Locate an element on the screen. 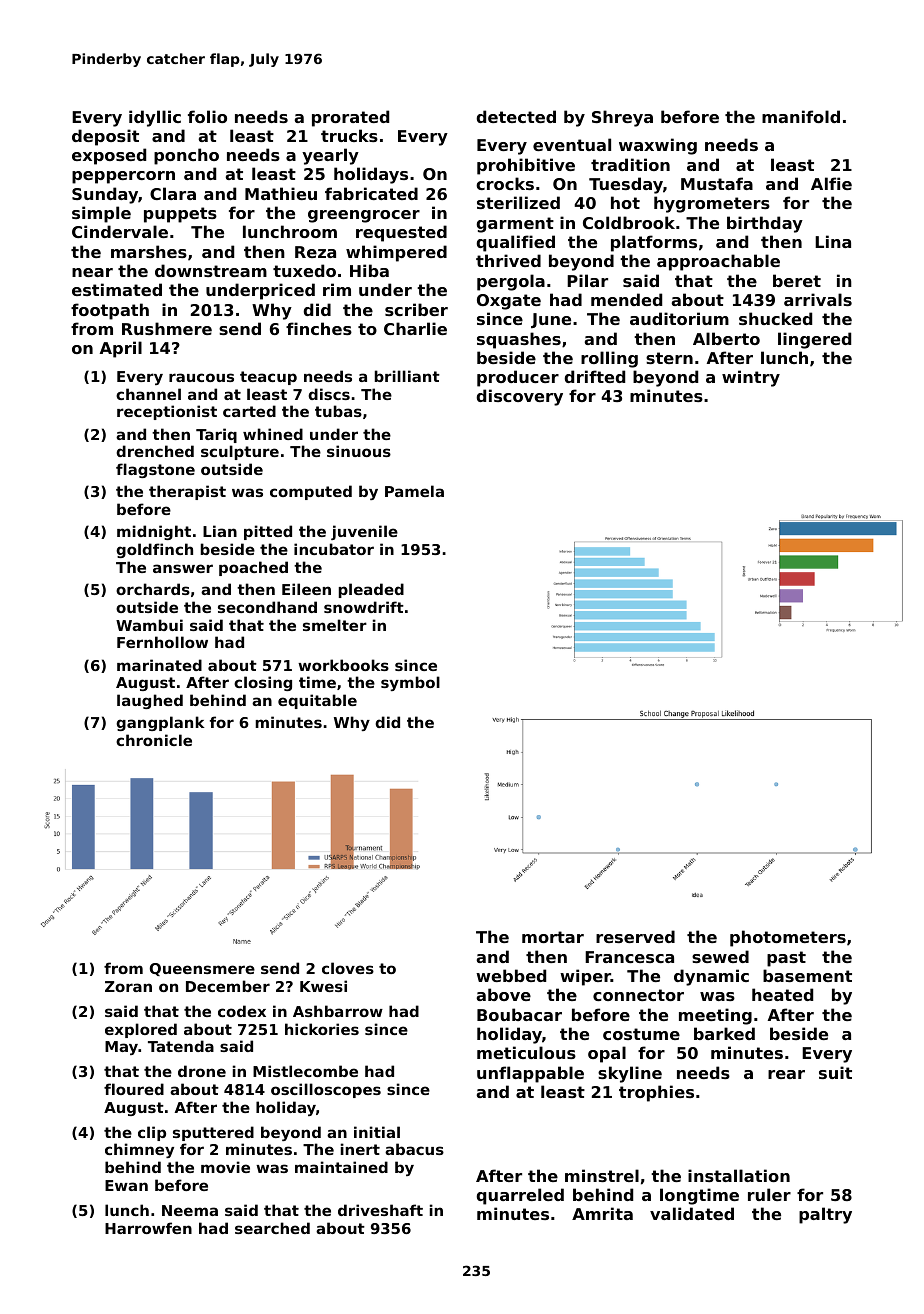 The image size is (924, 1314). folio is located at coordinates (207, 116).
